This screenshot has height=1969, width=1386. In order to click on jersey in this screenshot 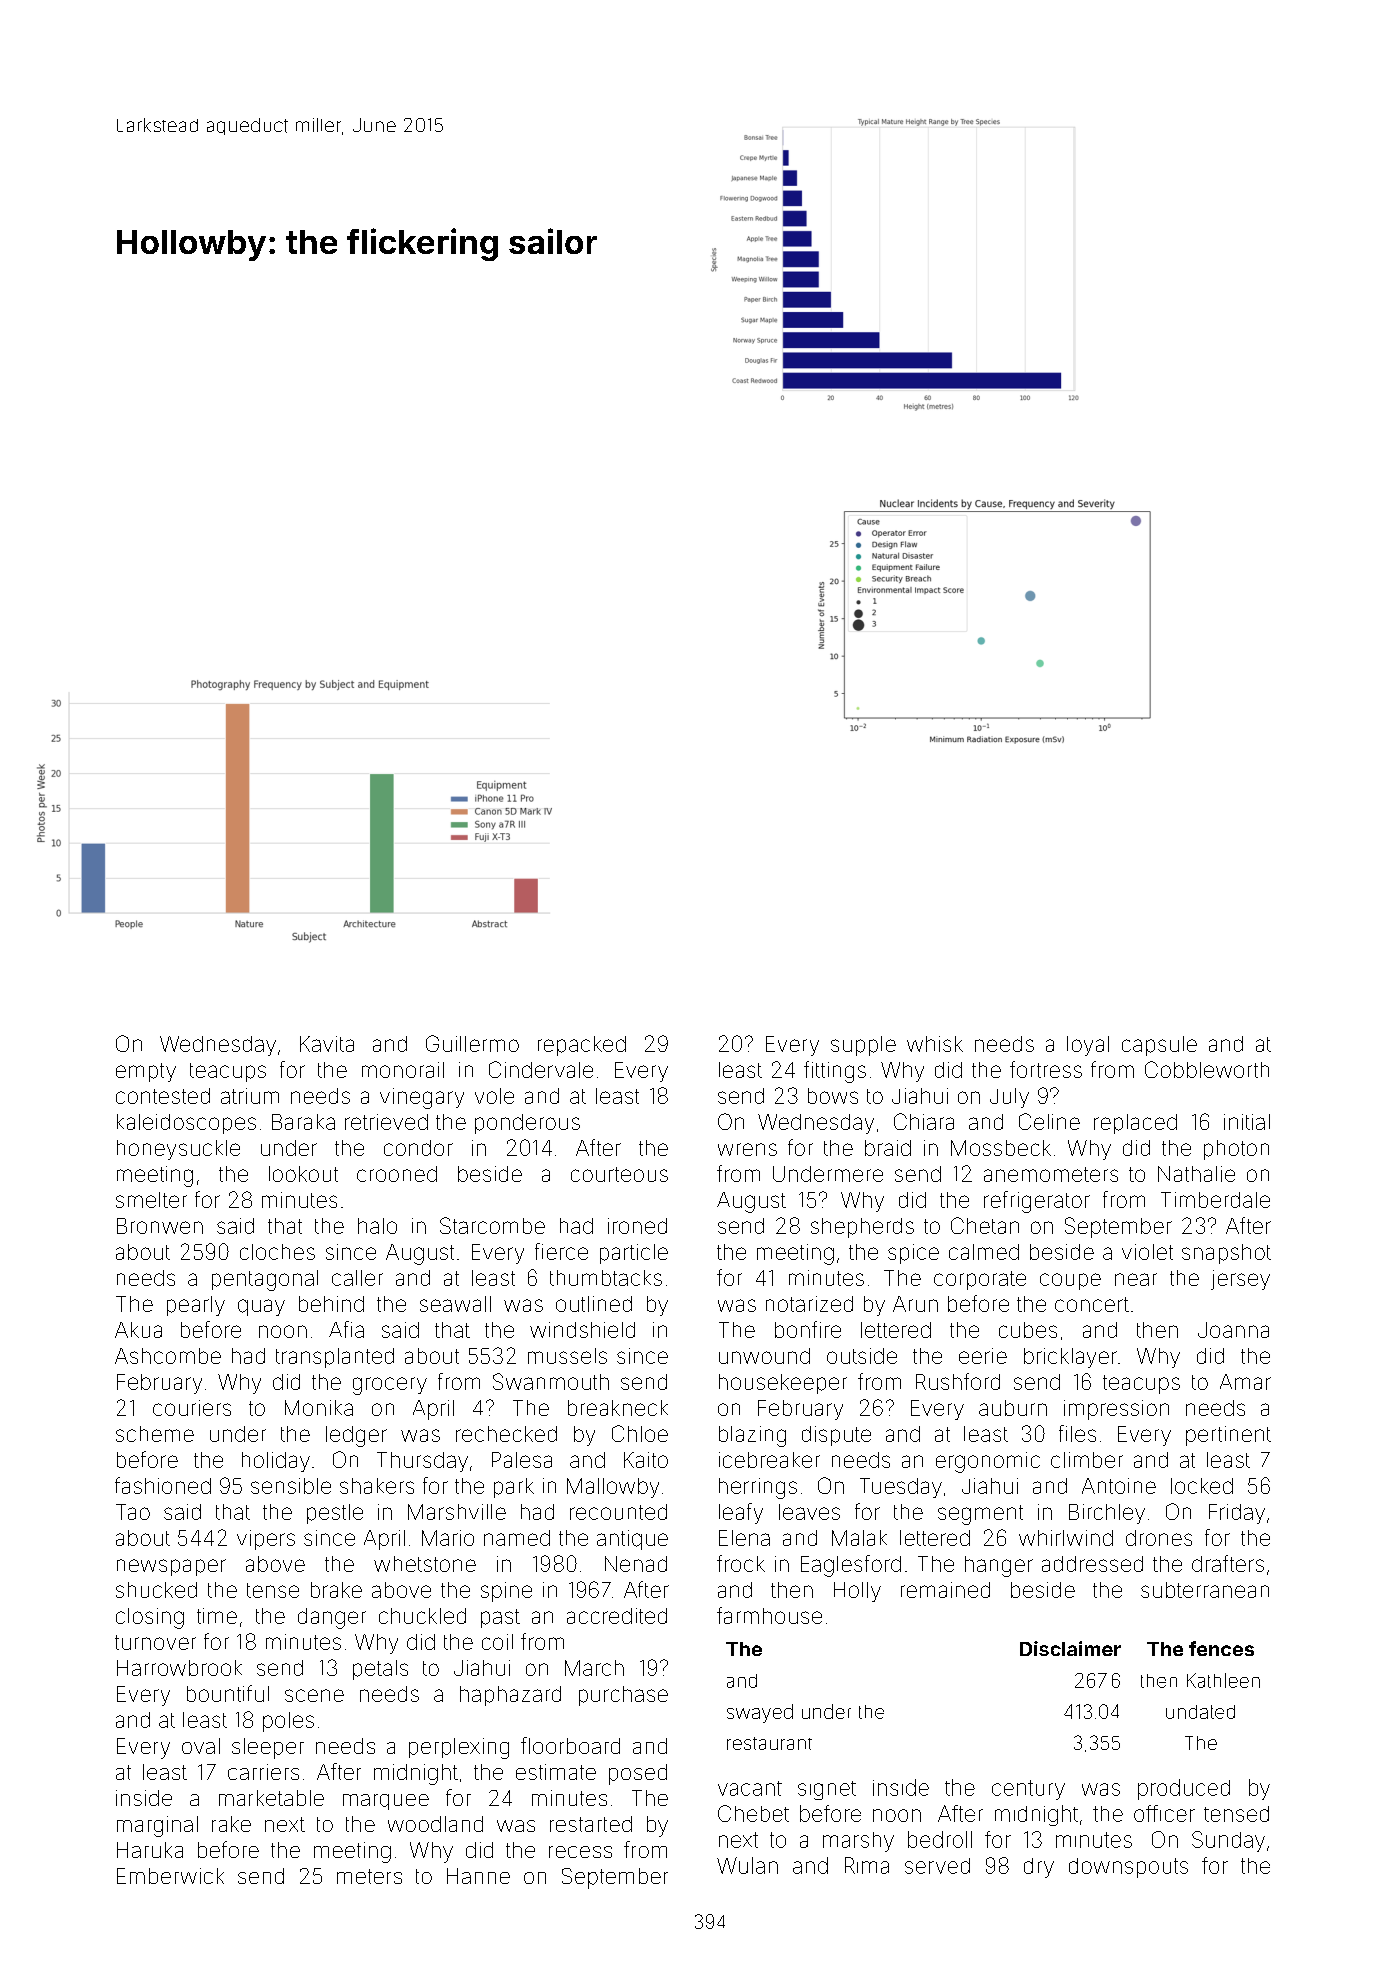, I will do `click(1240, 1280)`.
